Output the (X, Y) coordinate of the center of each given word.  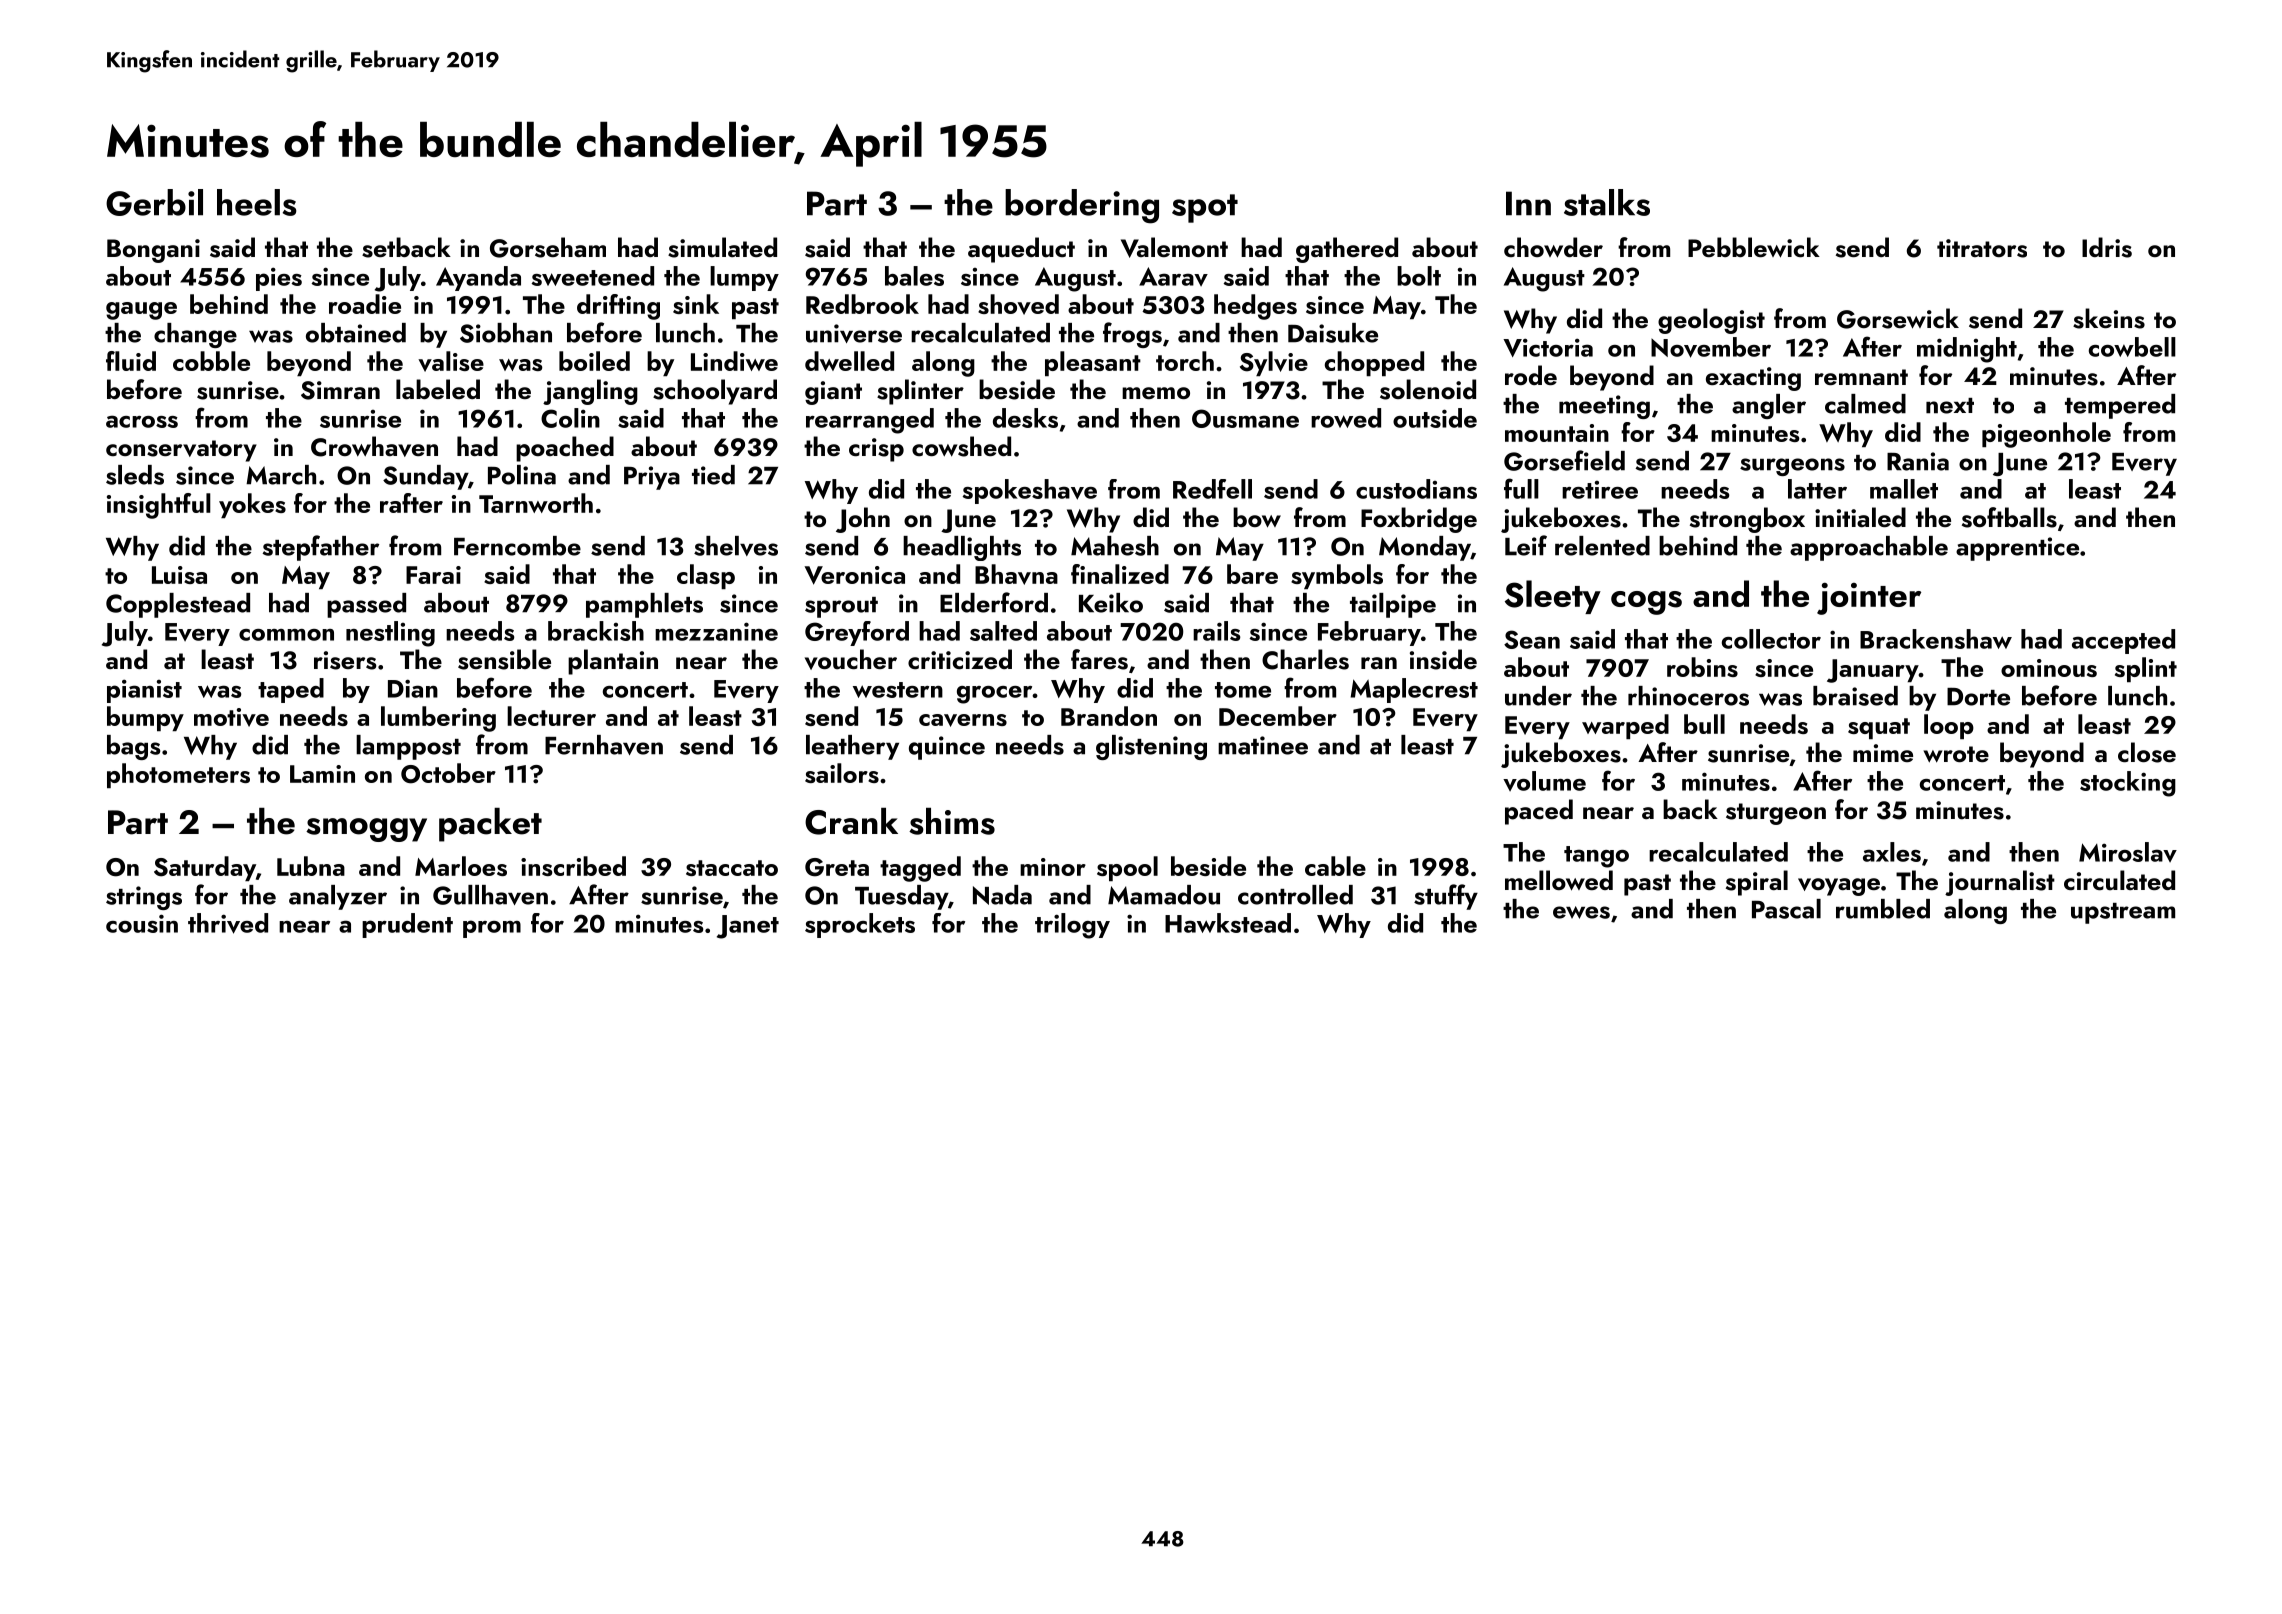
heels (257, 202)
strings (144, 898)
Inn (1528, 203)
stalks (1607, 202)
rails (1216, 631)
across (142, 421)
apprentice (2017, 549)
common (286, 635)
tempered (2120, 406)
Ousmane (1245, 418)
